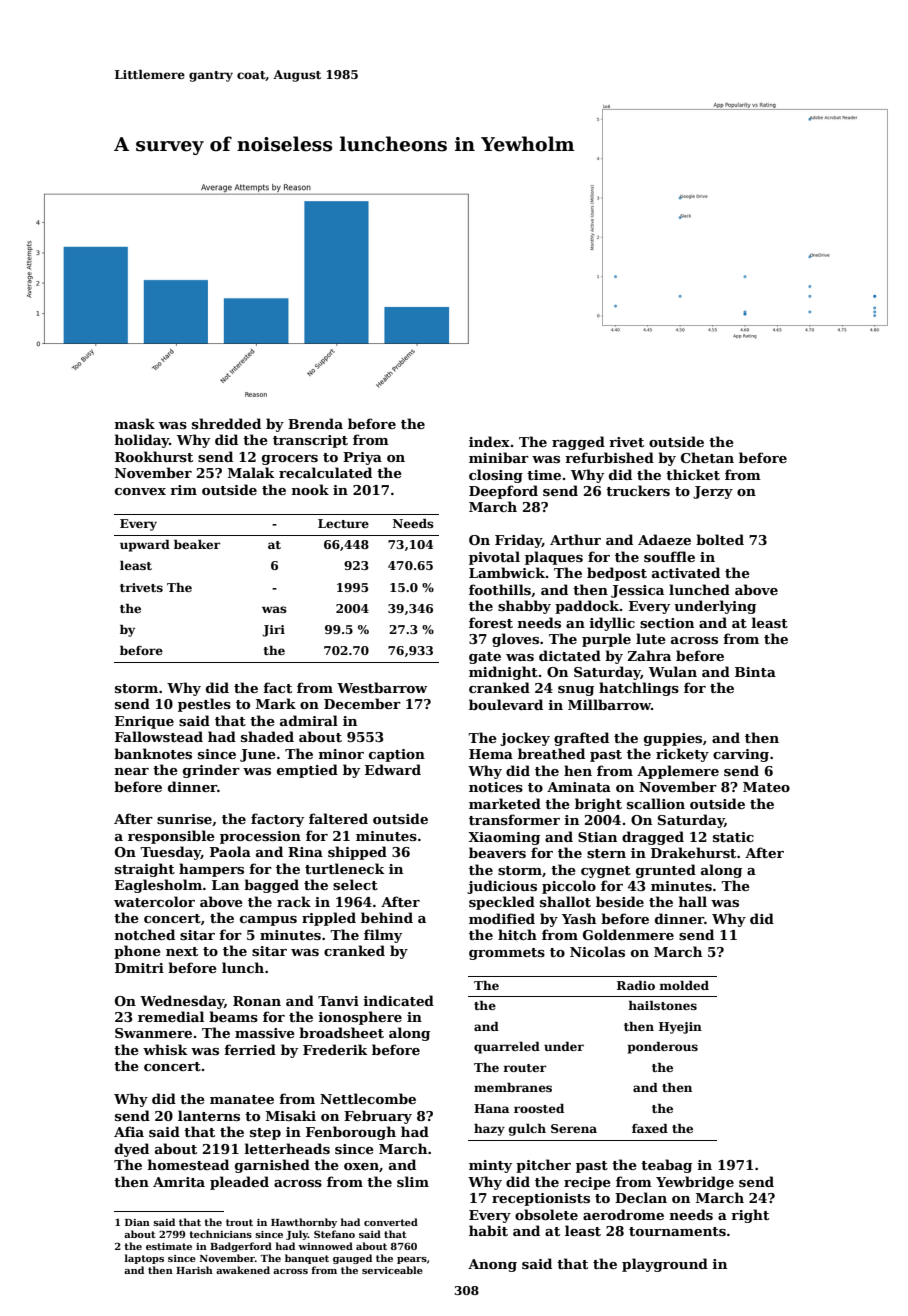  Describe the element at coordinates (257, 1001) in the image. I see `Ronan` at that location.
